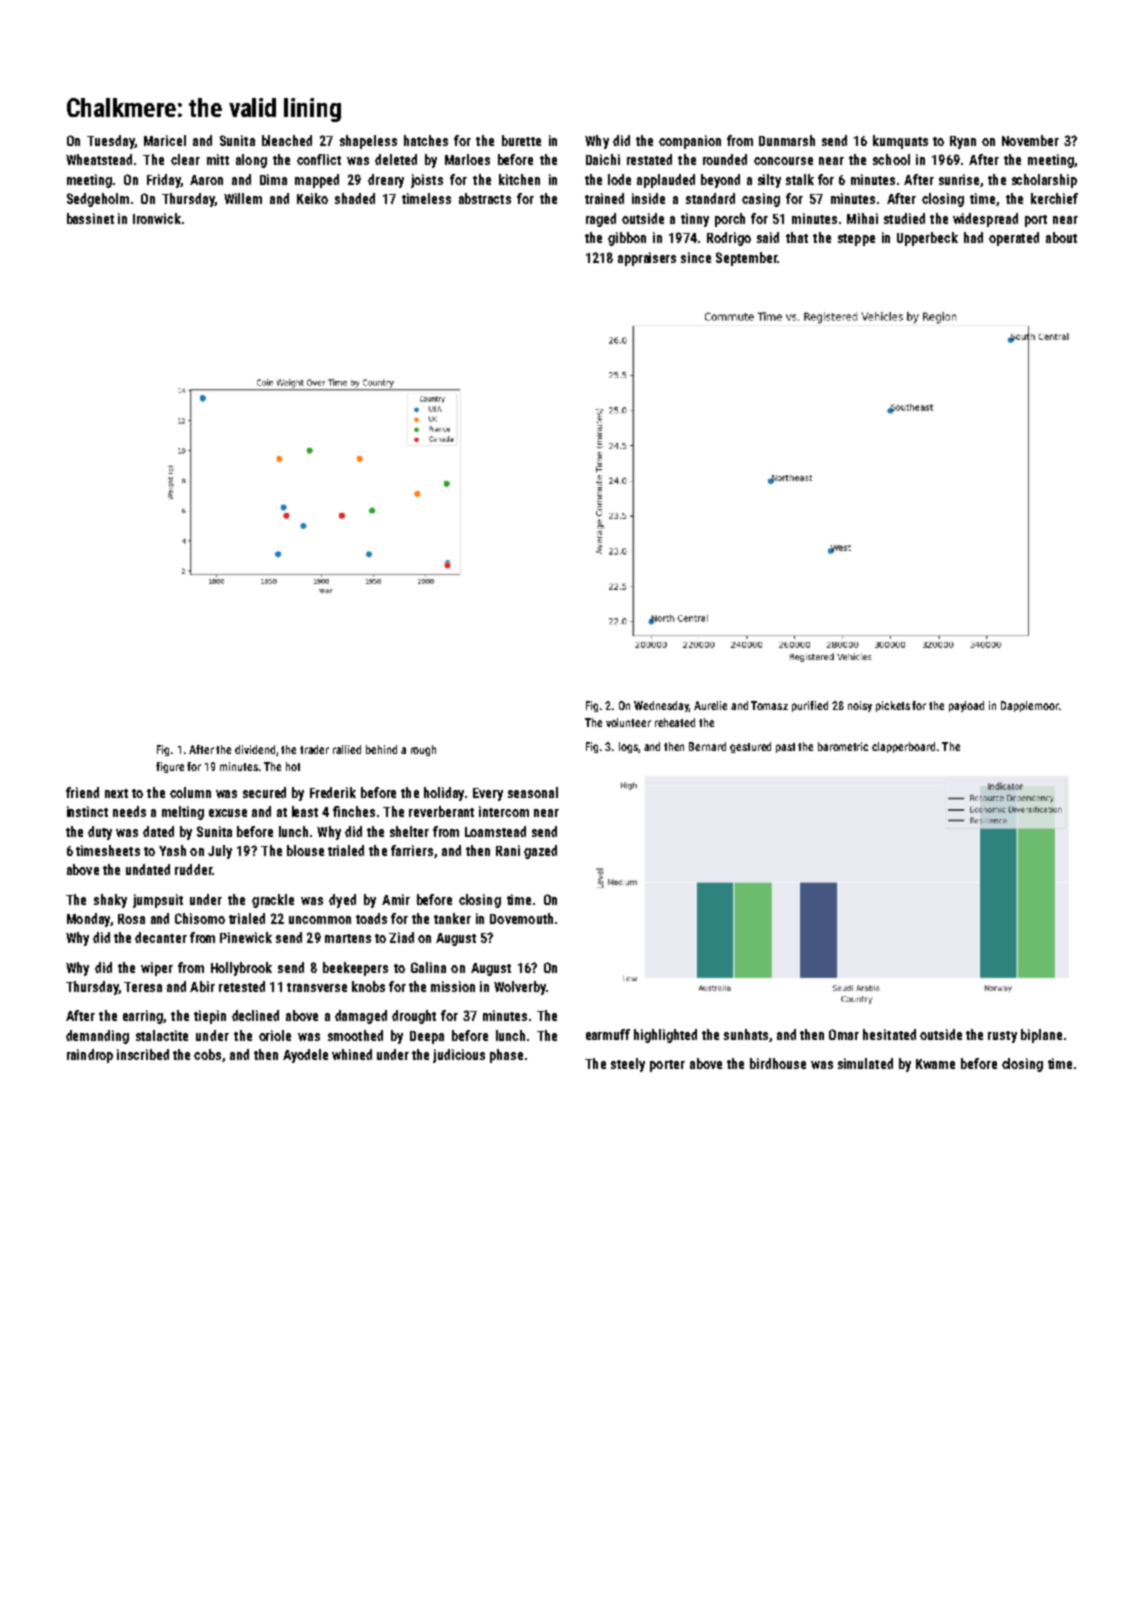 This image has width=1143, height=1616. I want to click on Yash, so click(172, 850).
